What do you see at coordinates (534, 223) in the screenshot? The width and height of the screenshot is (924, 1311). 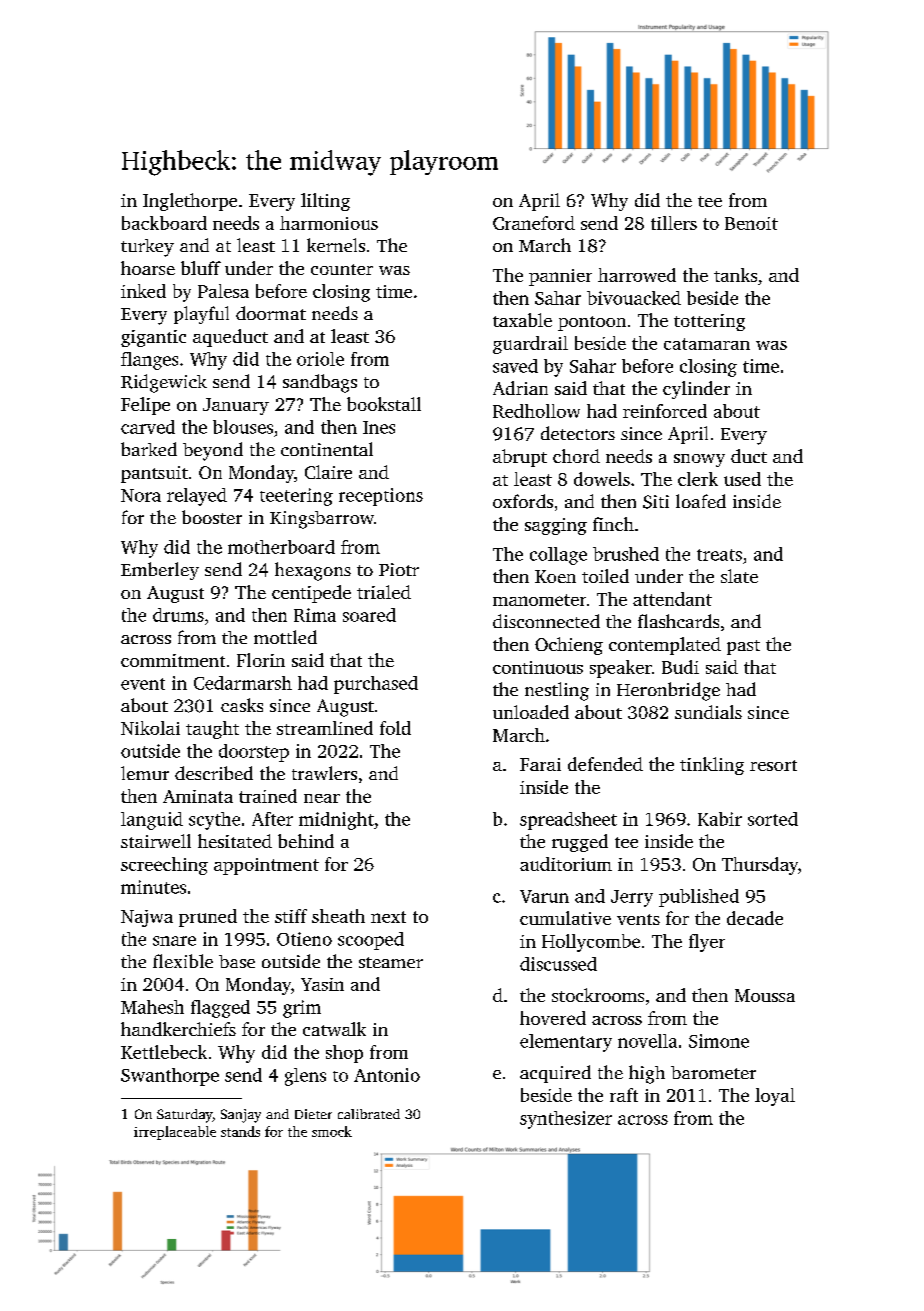 I see `Craneford` at bounding box center [534, 223].
